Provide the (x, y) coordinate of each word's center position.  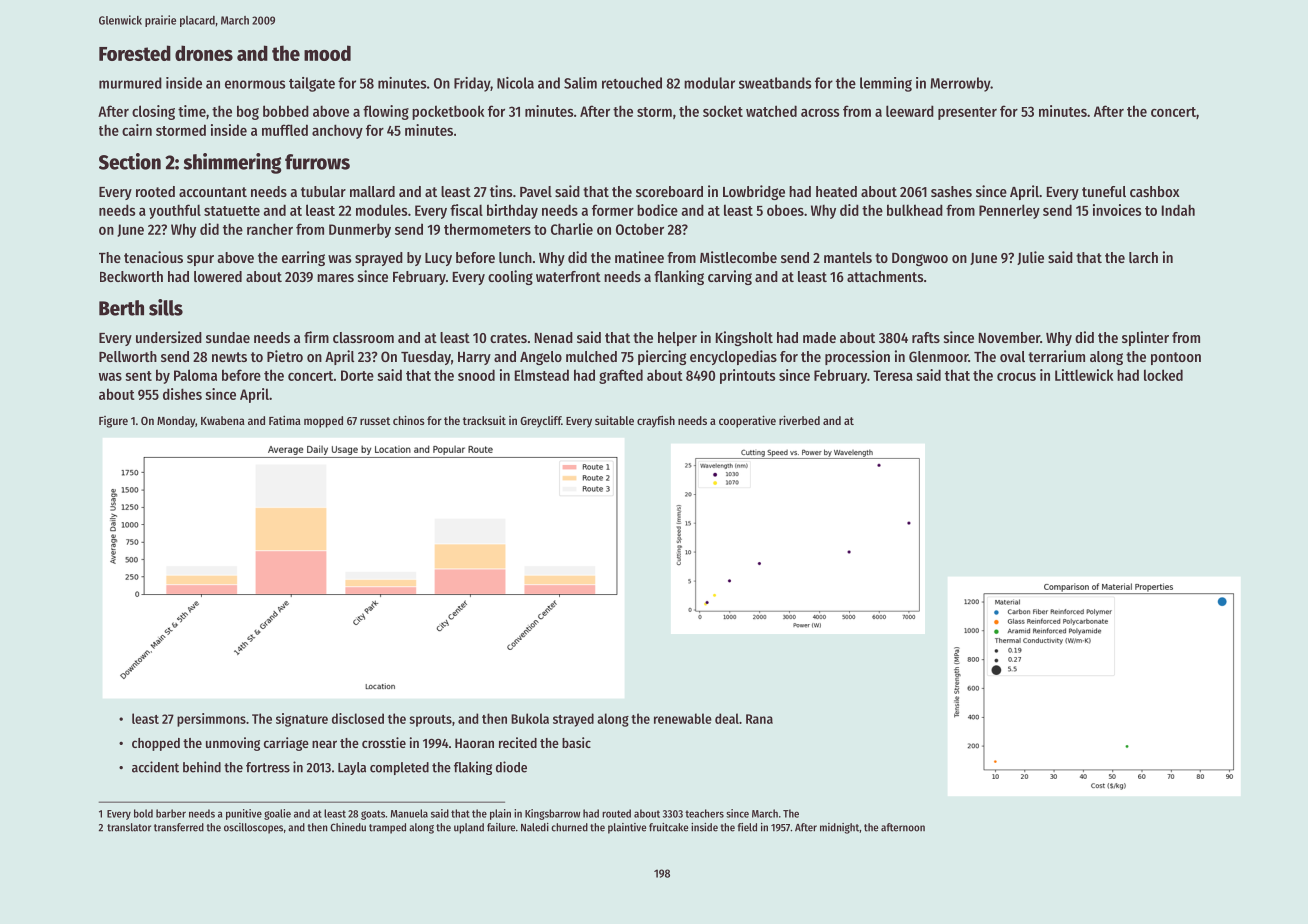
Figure (113, 422)
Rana (759, 719)
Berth (121, 308)
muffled (285, 130)
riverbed (799, 420)
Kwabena (223, 420)
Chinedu (348, 827)
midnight (839, 828)
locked (1163, 375)
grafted (621, 376)
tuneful (1104, 191)
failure (501, 827)
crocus (1016, 377)
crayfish (656, 421)
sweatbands (775, 83)
